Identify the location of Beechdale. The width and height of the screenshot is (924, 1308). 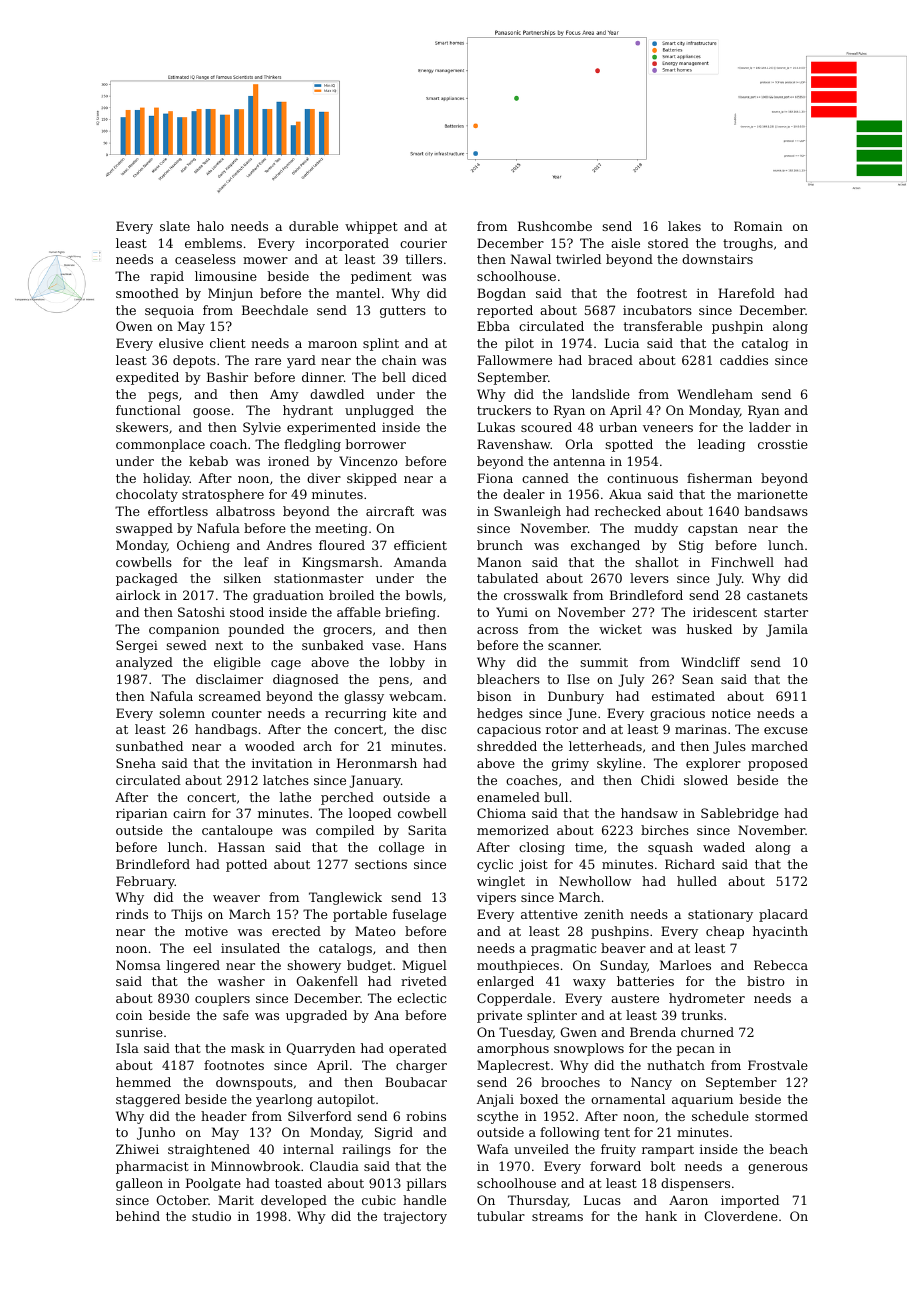
(275, 310).
